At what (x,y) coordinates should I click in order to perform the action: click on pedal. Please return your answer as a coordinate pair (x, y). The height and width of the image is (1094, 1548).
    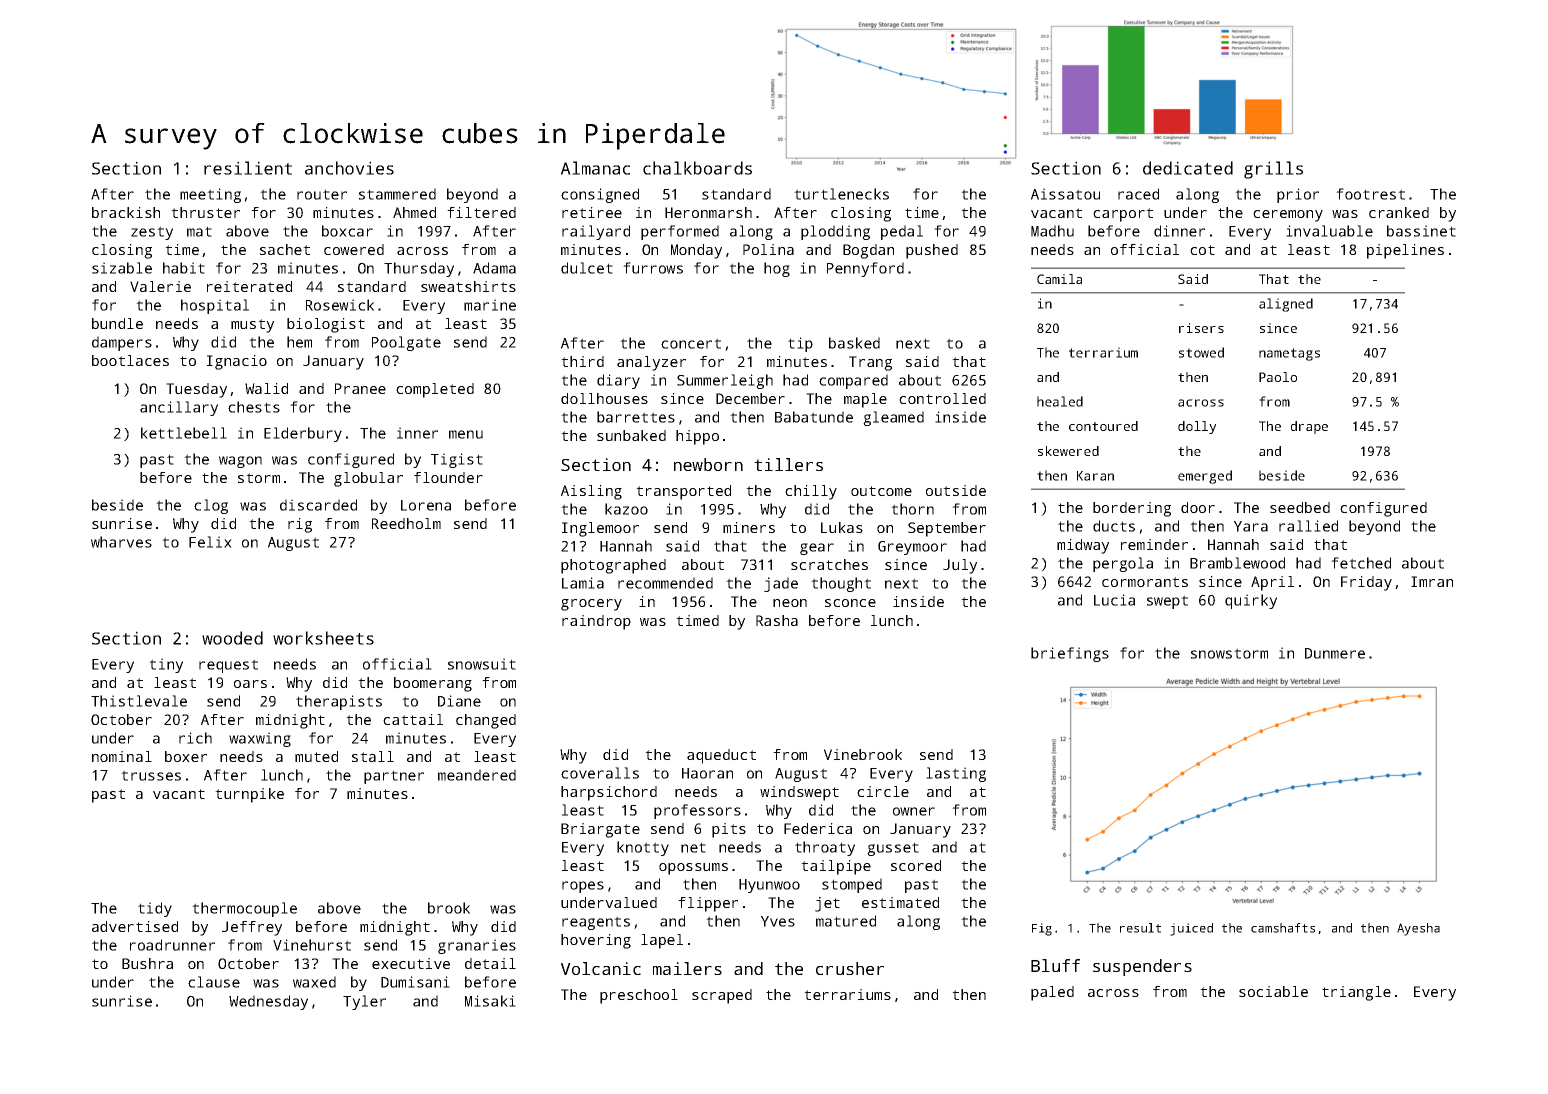
    Looking at the image, I should click on (902, 232).
